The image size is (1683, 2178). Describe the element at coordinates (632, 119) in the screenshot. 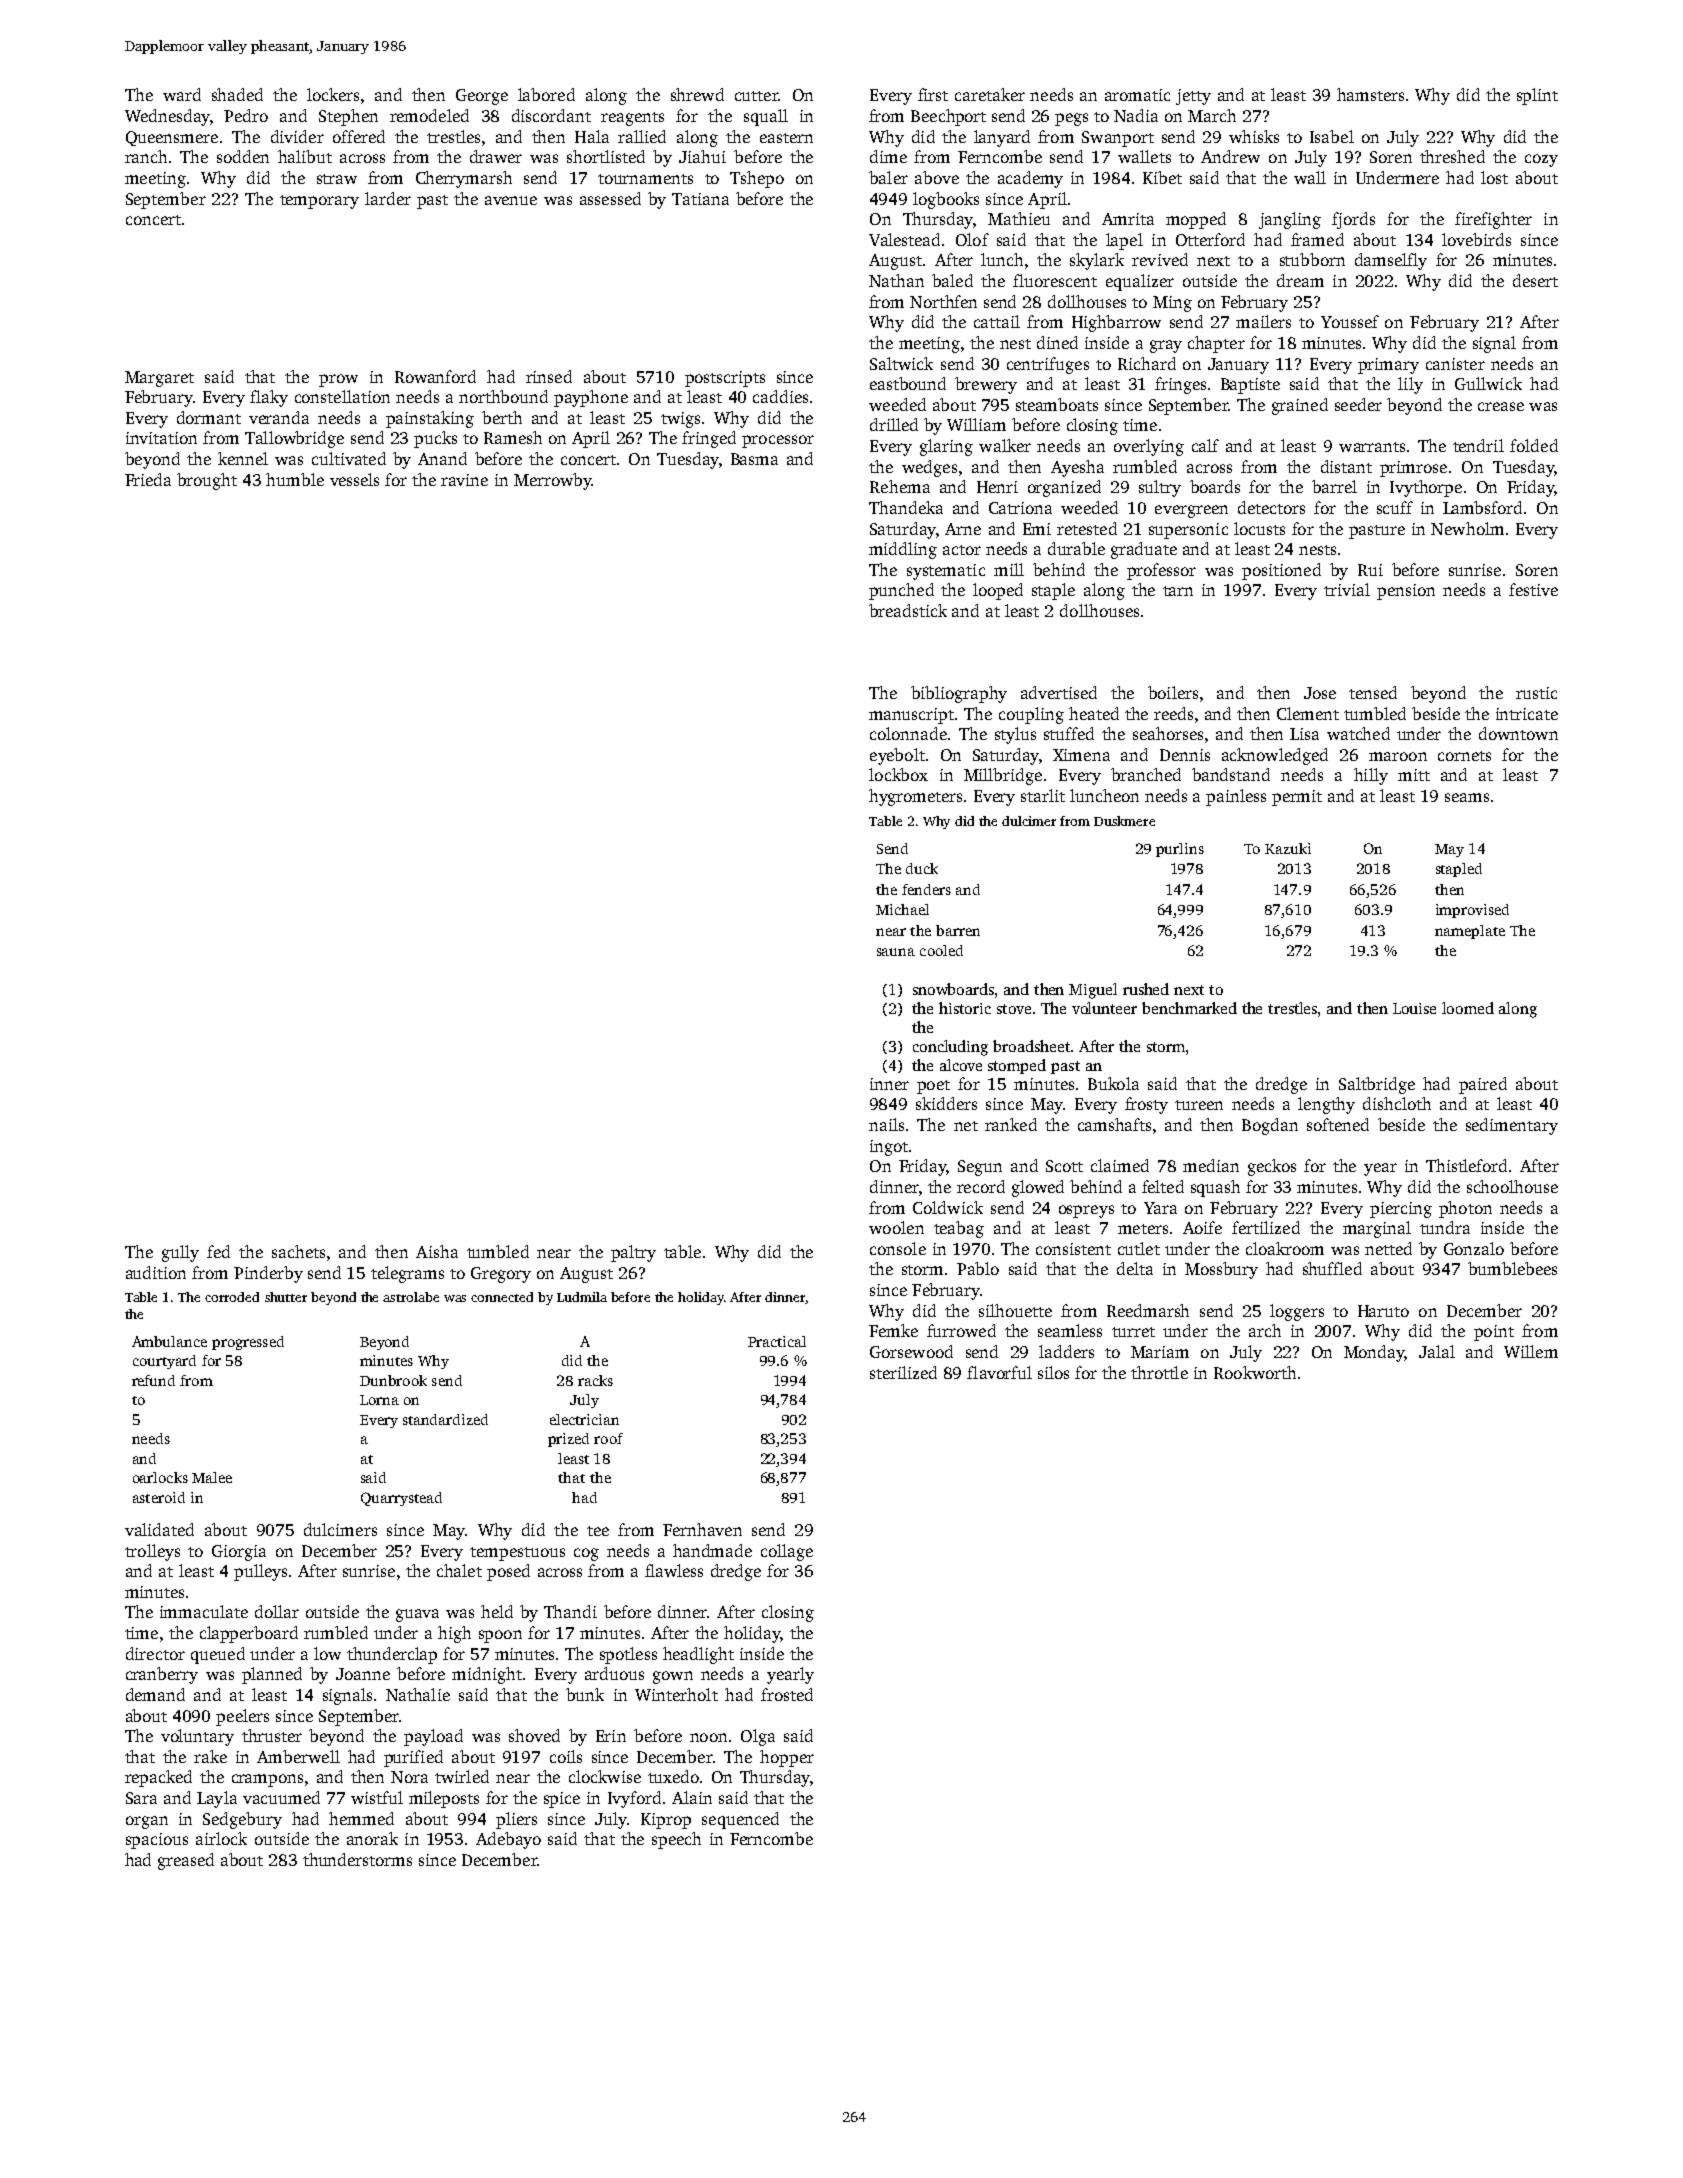

I see `reagents` at that location.
